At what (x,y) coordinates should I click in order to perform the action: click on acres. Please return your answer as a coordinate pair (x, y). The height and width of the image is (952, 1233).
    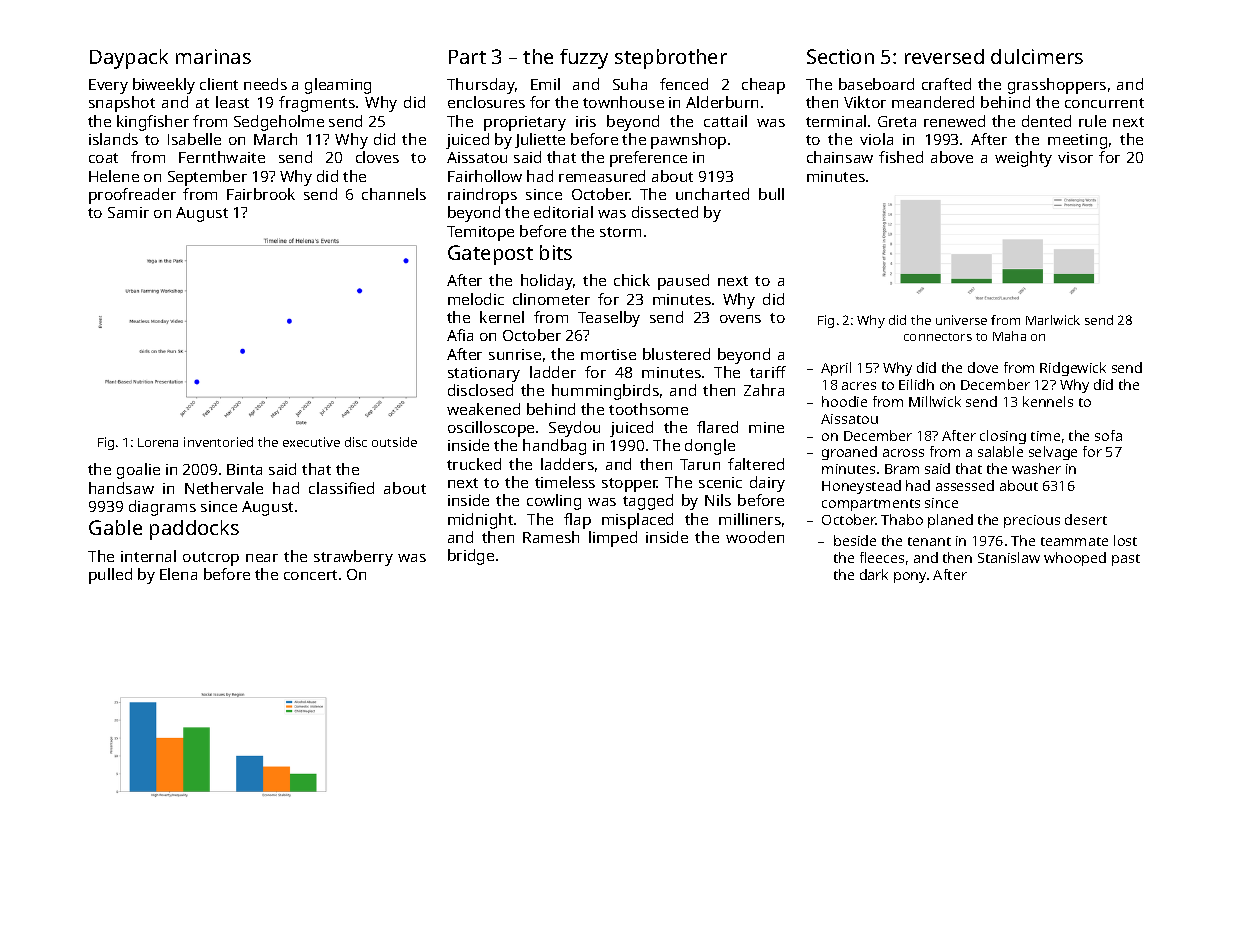
    Looking at the image, I should click on (859, 386).
